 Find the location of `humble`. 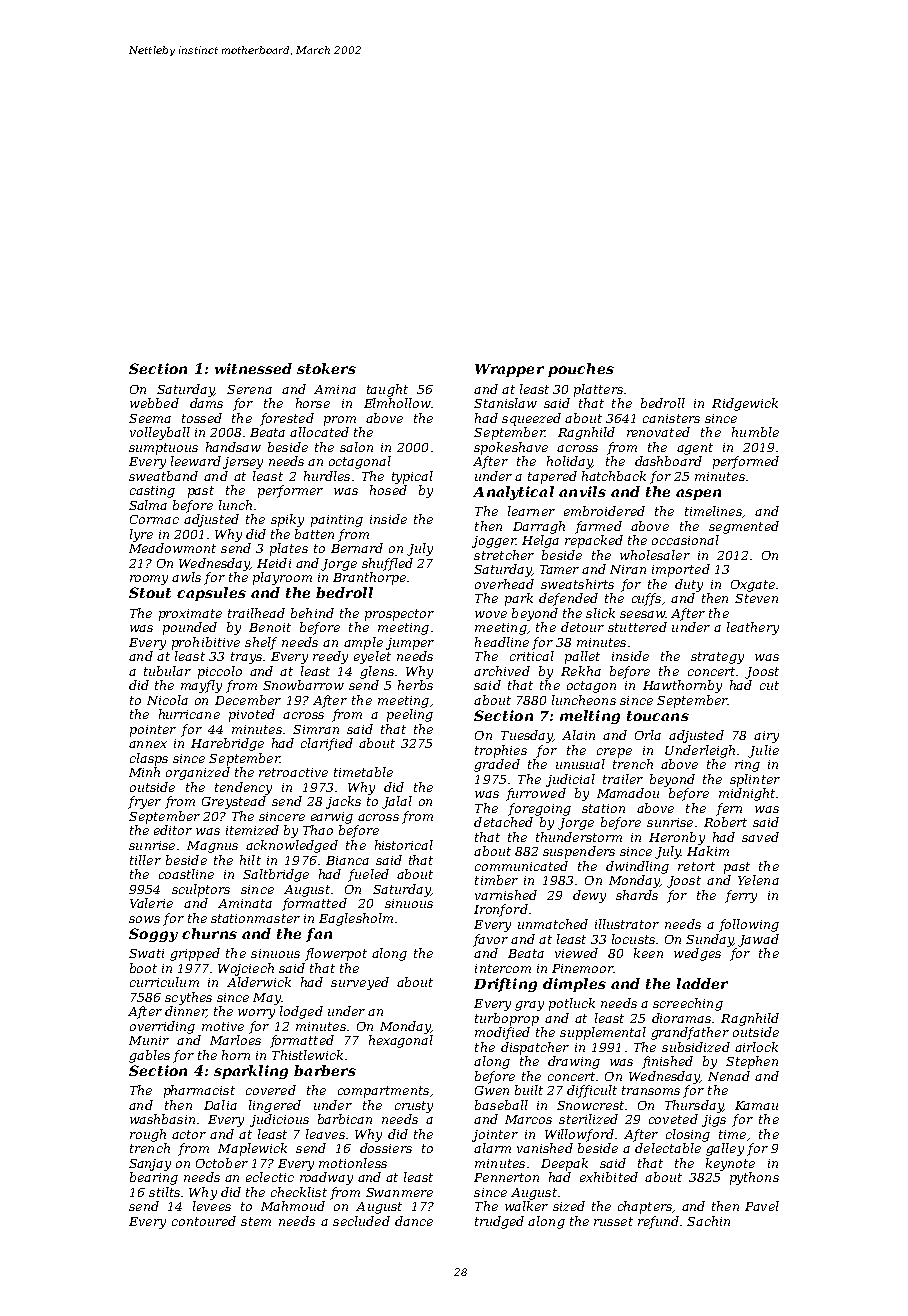

humble is located at coordinates (755, 432).
